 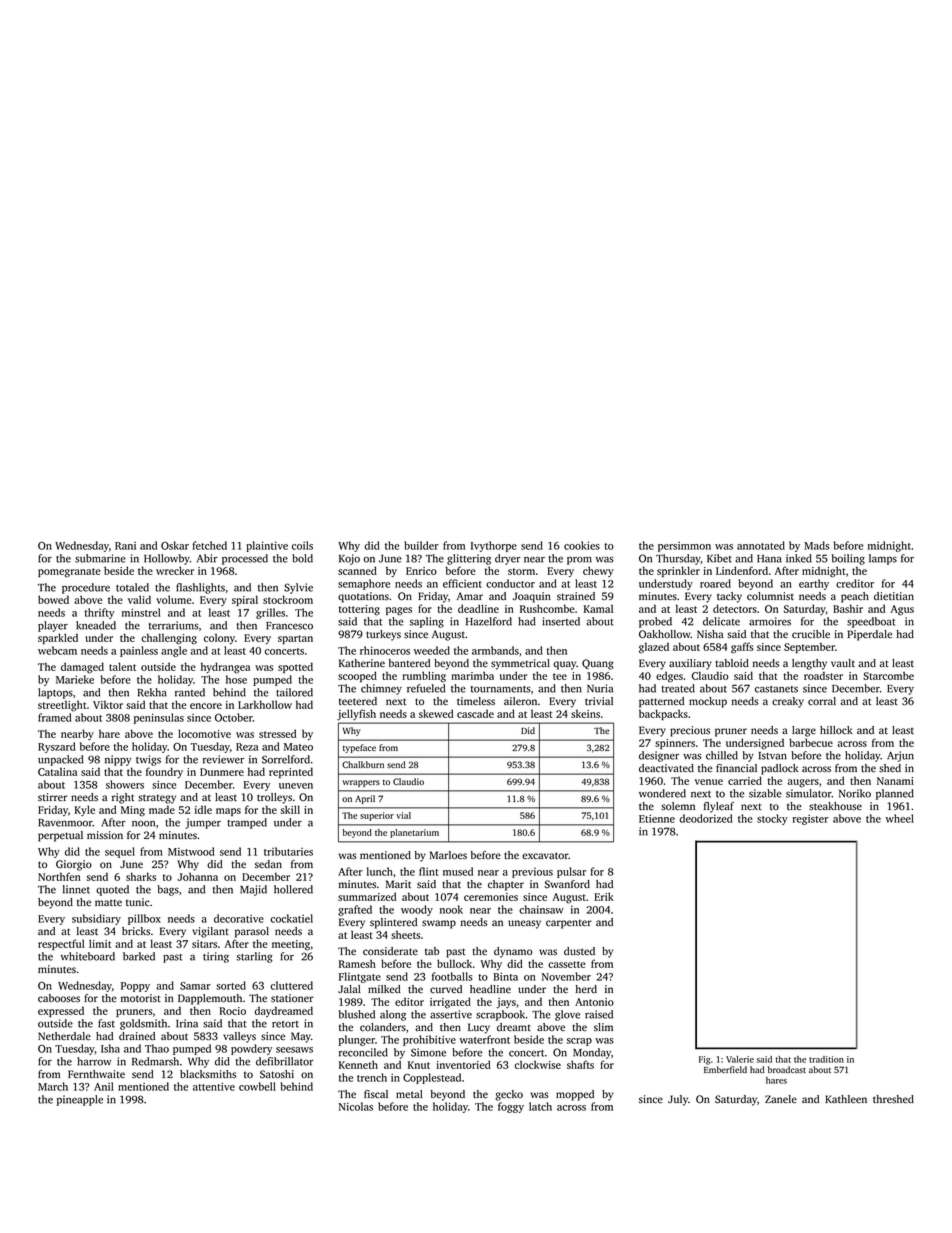 What do you see at coordinates (869, 635) in the image?
I see `Piperdale` at bounding box center [869, 635].
